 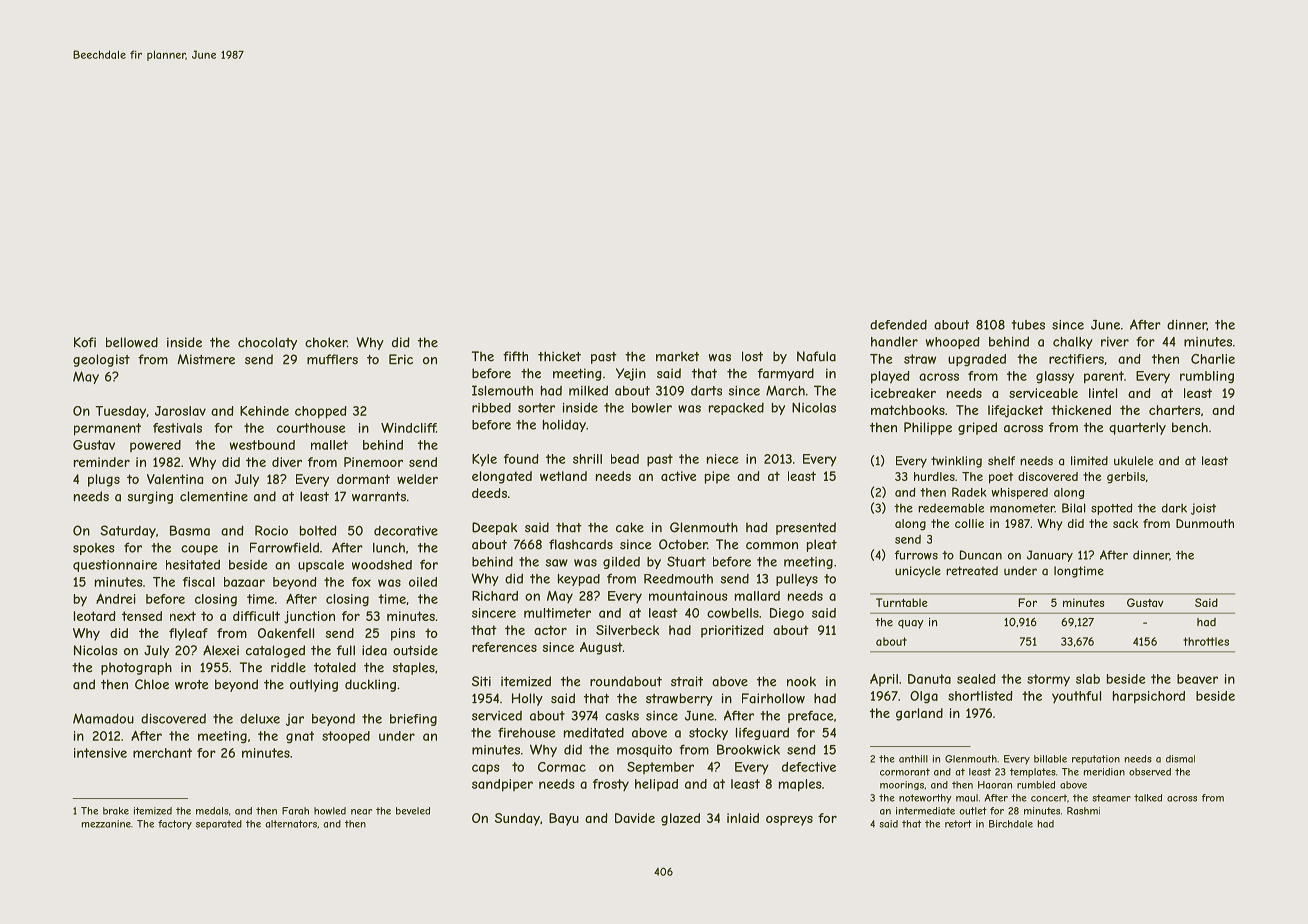 What do you see at coordinates (806, 528) in the screenshot?
I see `presented` at bounding box center [806, 528].
